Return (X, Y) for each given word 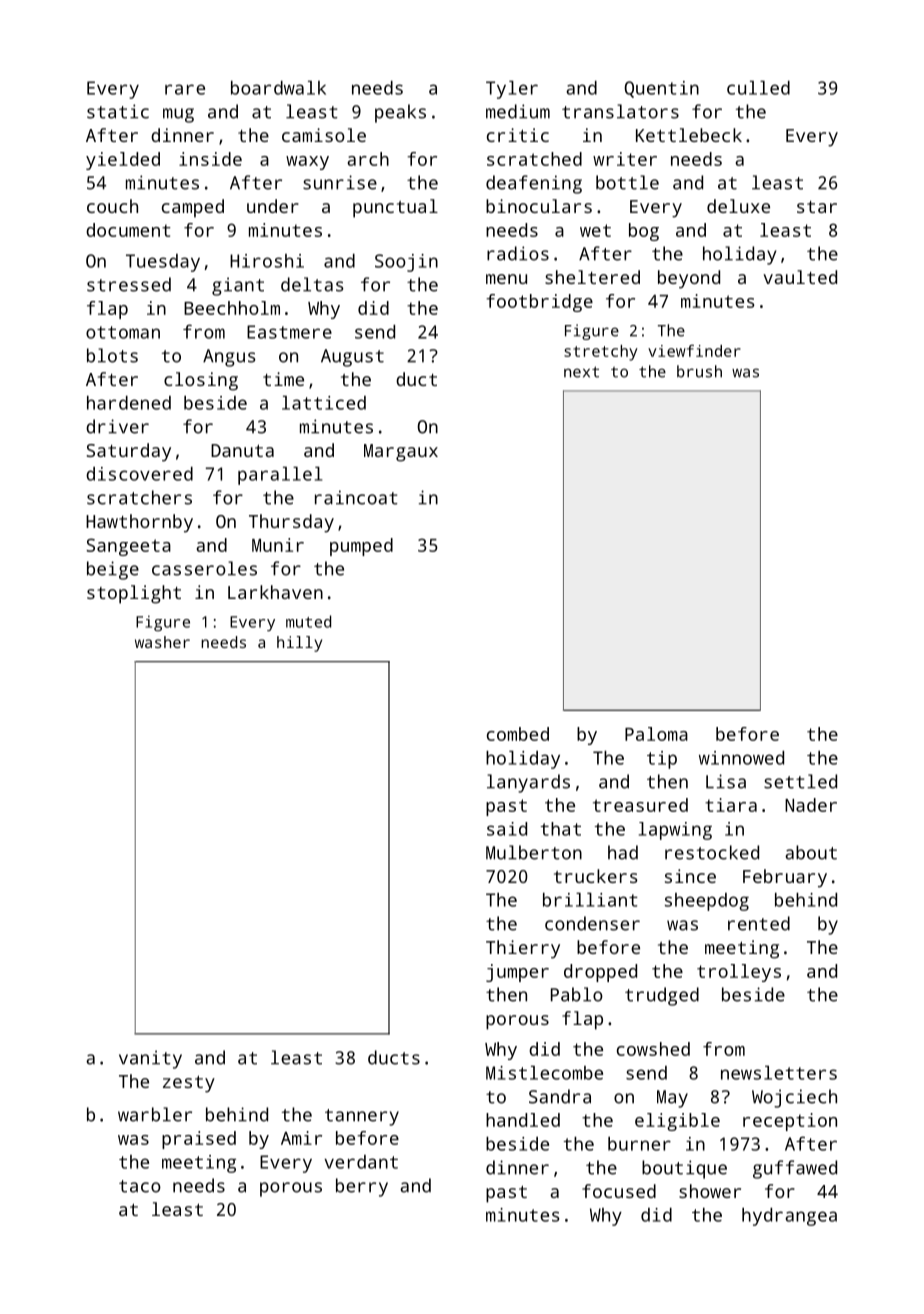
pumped (361, 547)
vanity (150, 1059)
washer (162, 642)
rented (759, 923)
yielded (123, 161)
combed (518, 734)
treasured (640, 805)
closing (201, 381)
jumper (517, 973)
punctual (395, 208)
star (817, 207)
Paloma (656, 734)
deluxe (738, 206)
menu (506, 279)
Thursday (291, 523)
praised (199, 1140)
